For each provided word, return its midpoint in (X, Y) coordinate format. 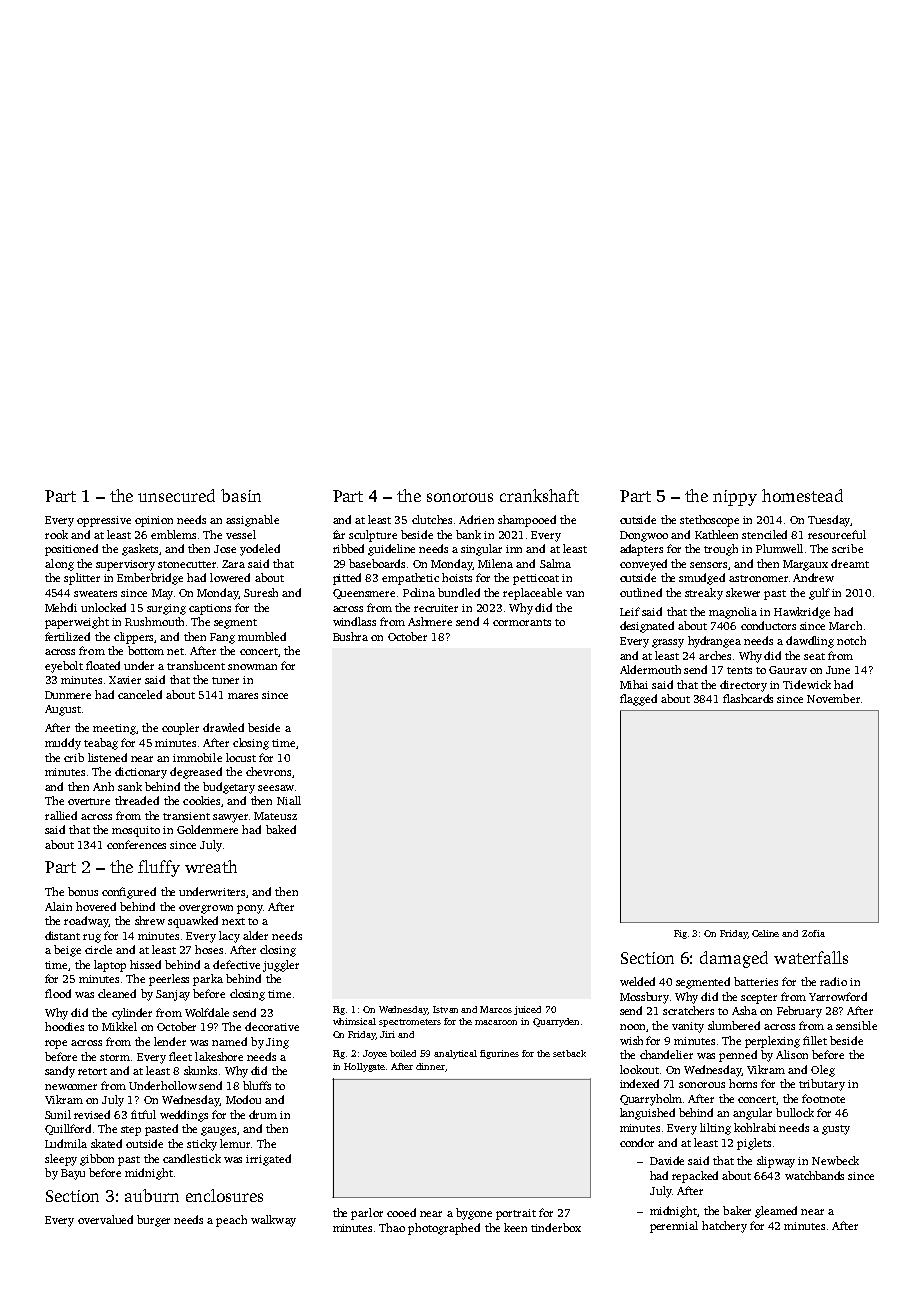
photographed (444, 1229)
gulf (819, 594)
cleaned (117, 993)
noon (632, 1027)
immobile (197, 757)
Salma (555, 563)
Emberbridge (150, 579)
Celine (765, 933)
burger (153, 1221)
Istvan (445, 1009)
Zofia (813, 933)
